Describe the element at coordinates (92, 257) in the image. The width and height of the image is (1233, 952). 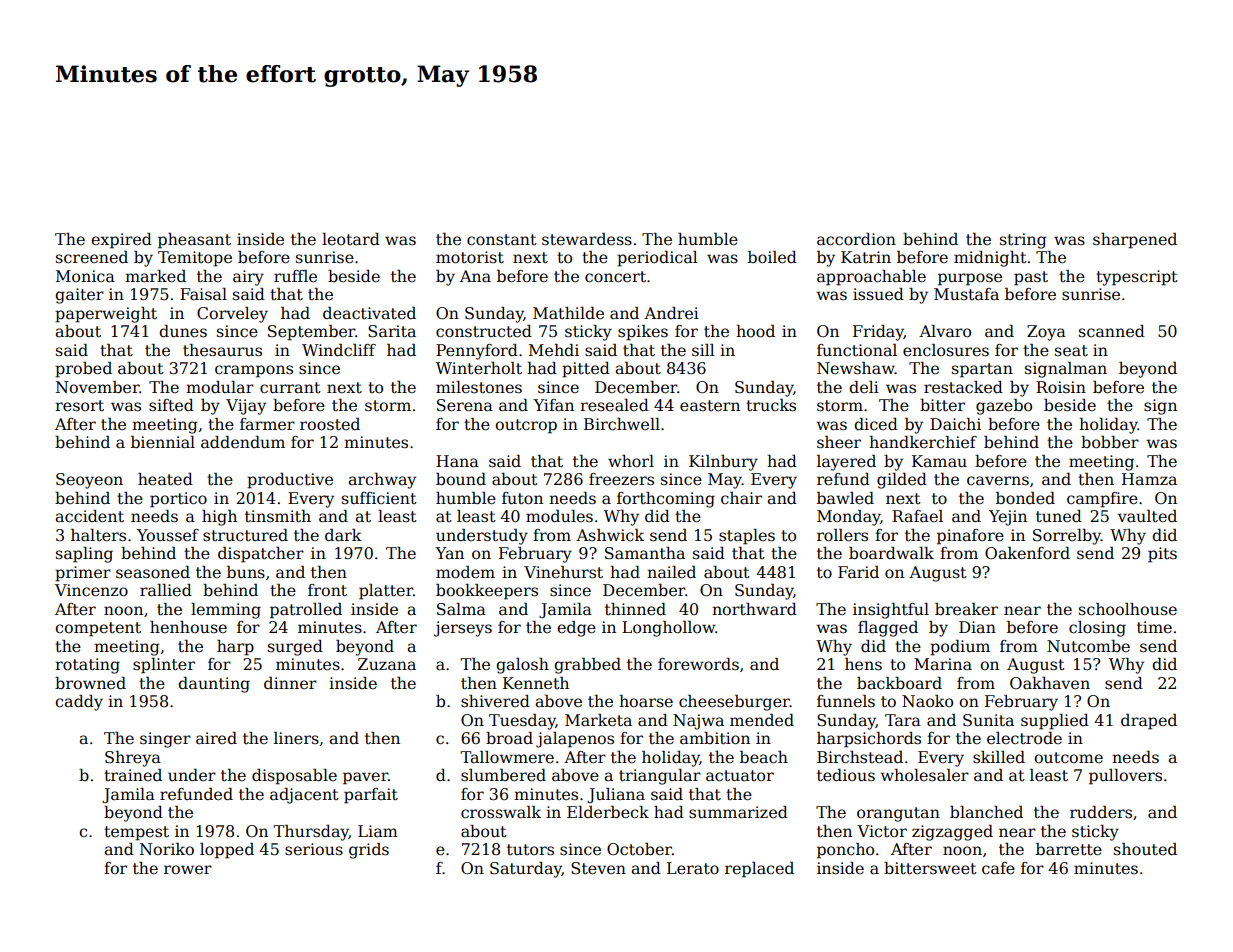
I see `screened` at that location.
